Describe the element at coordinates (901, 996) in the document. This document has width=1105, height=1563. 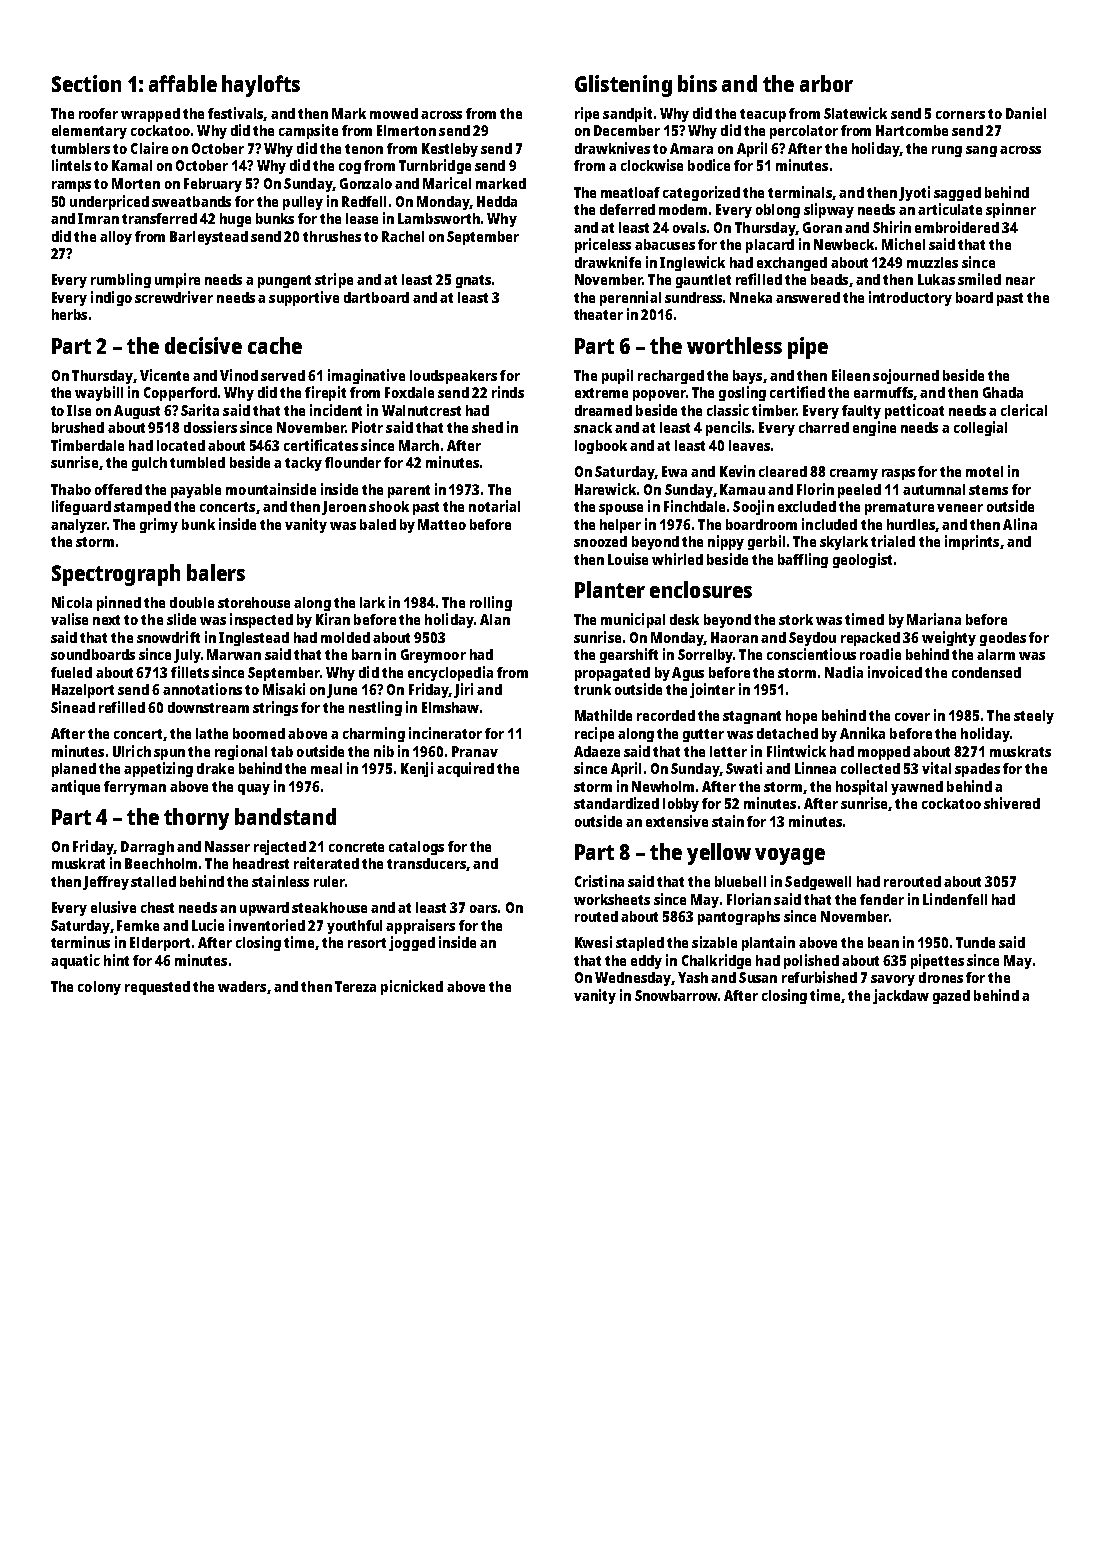
I see `jackdaw` at that location.
